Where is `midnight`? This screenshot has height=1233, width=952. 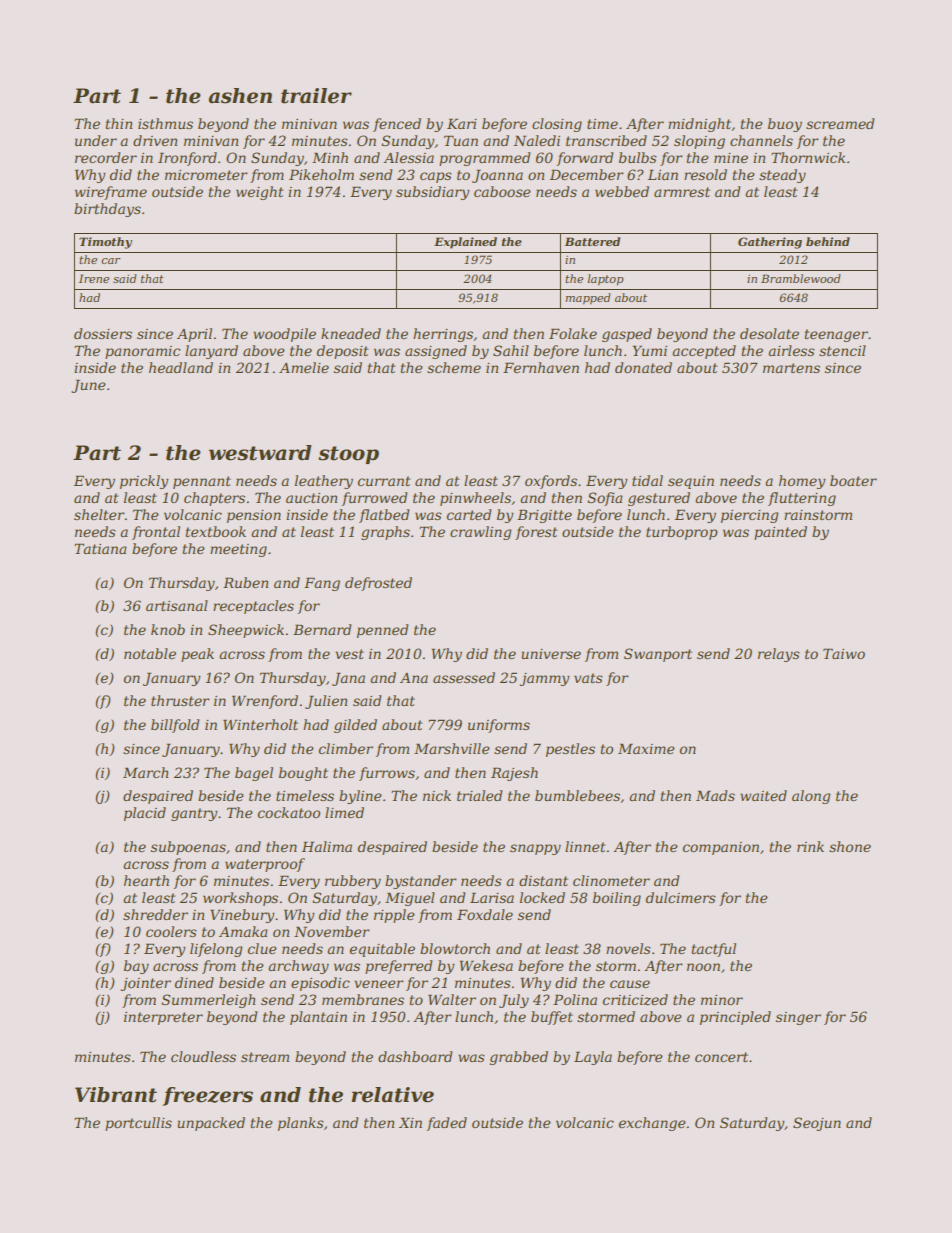
midnight is located at coordinates (700, 125).
